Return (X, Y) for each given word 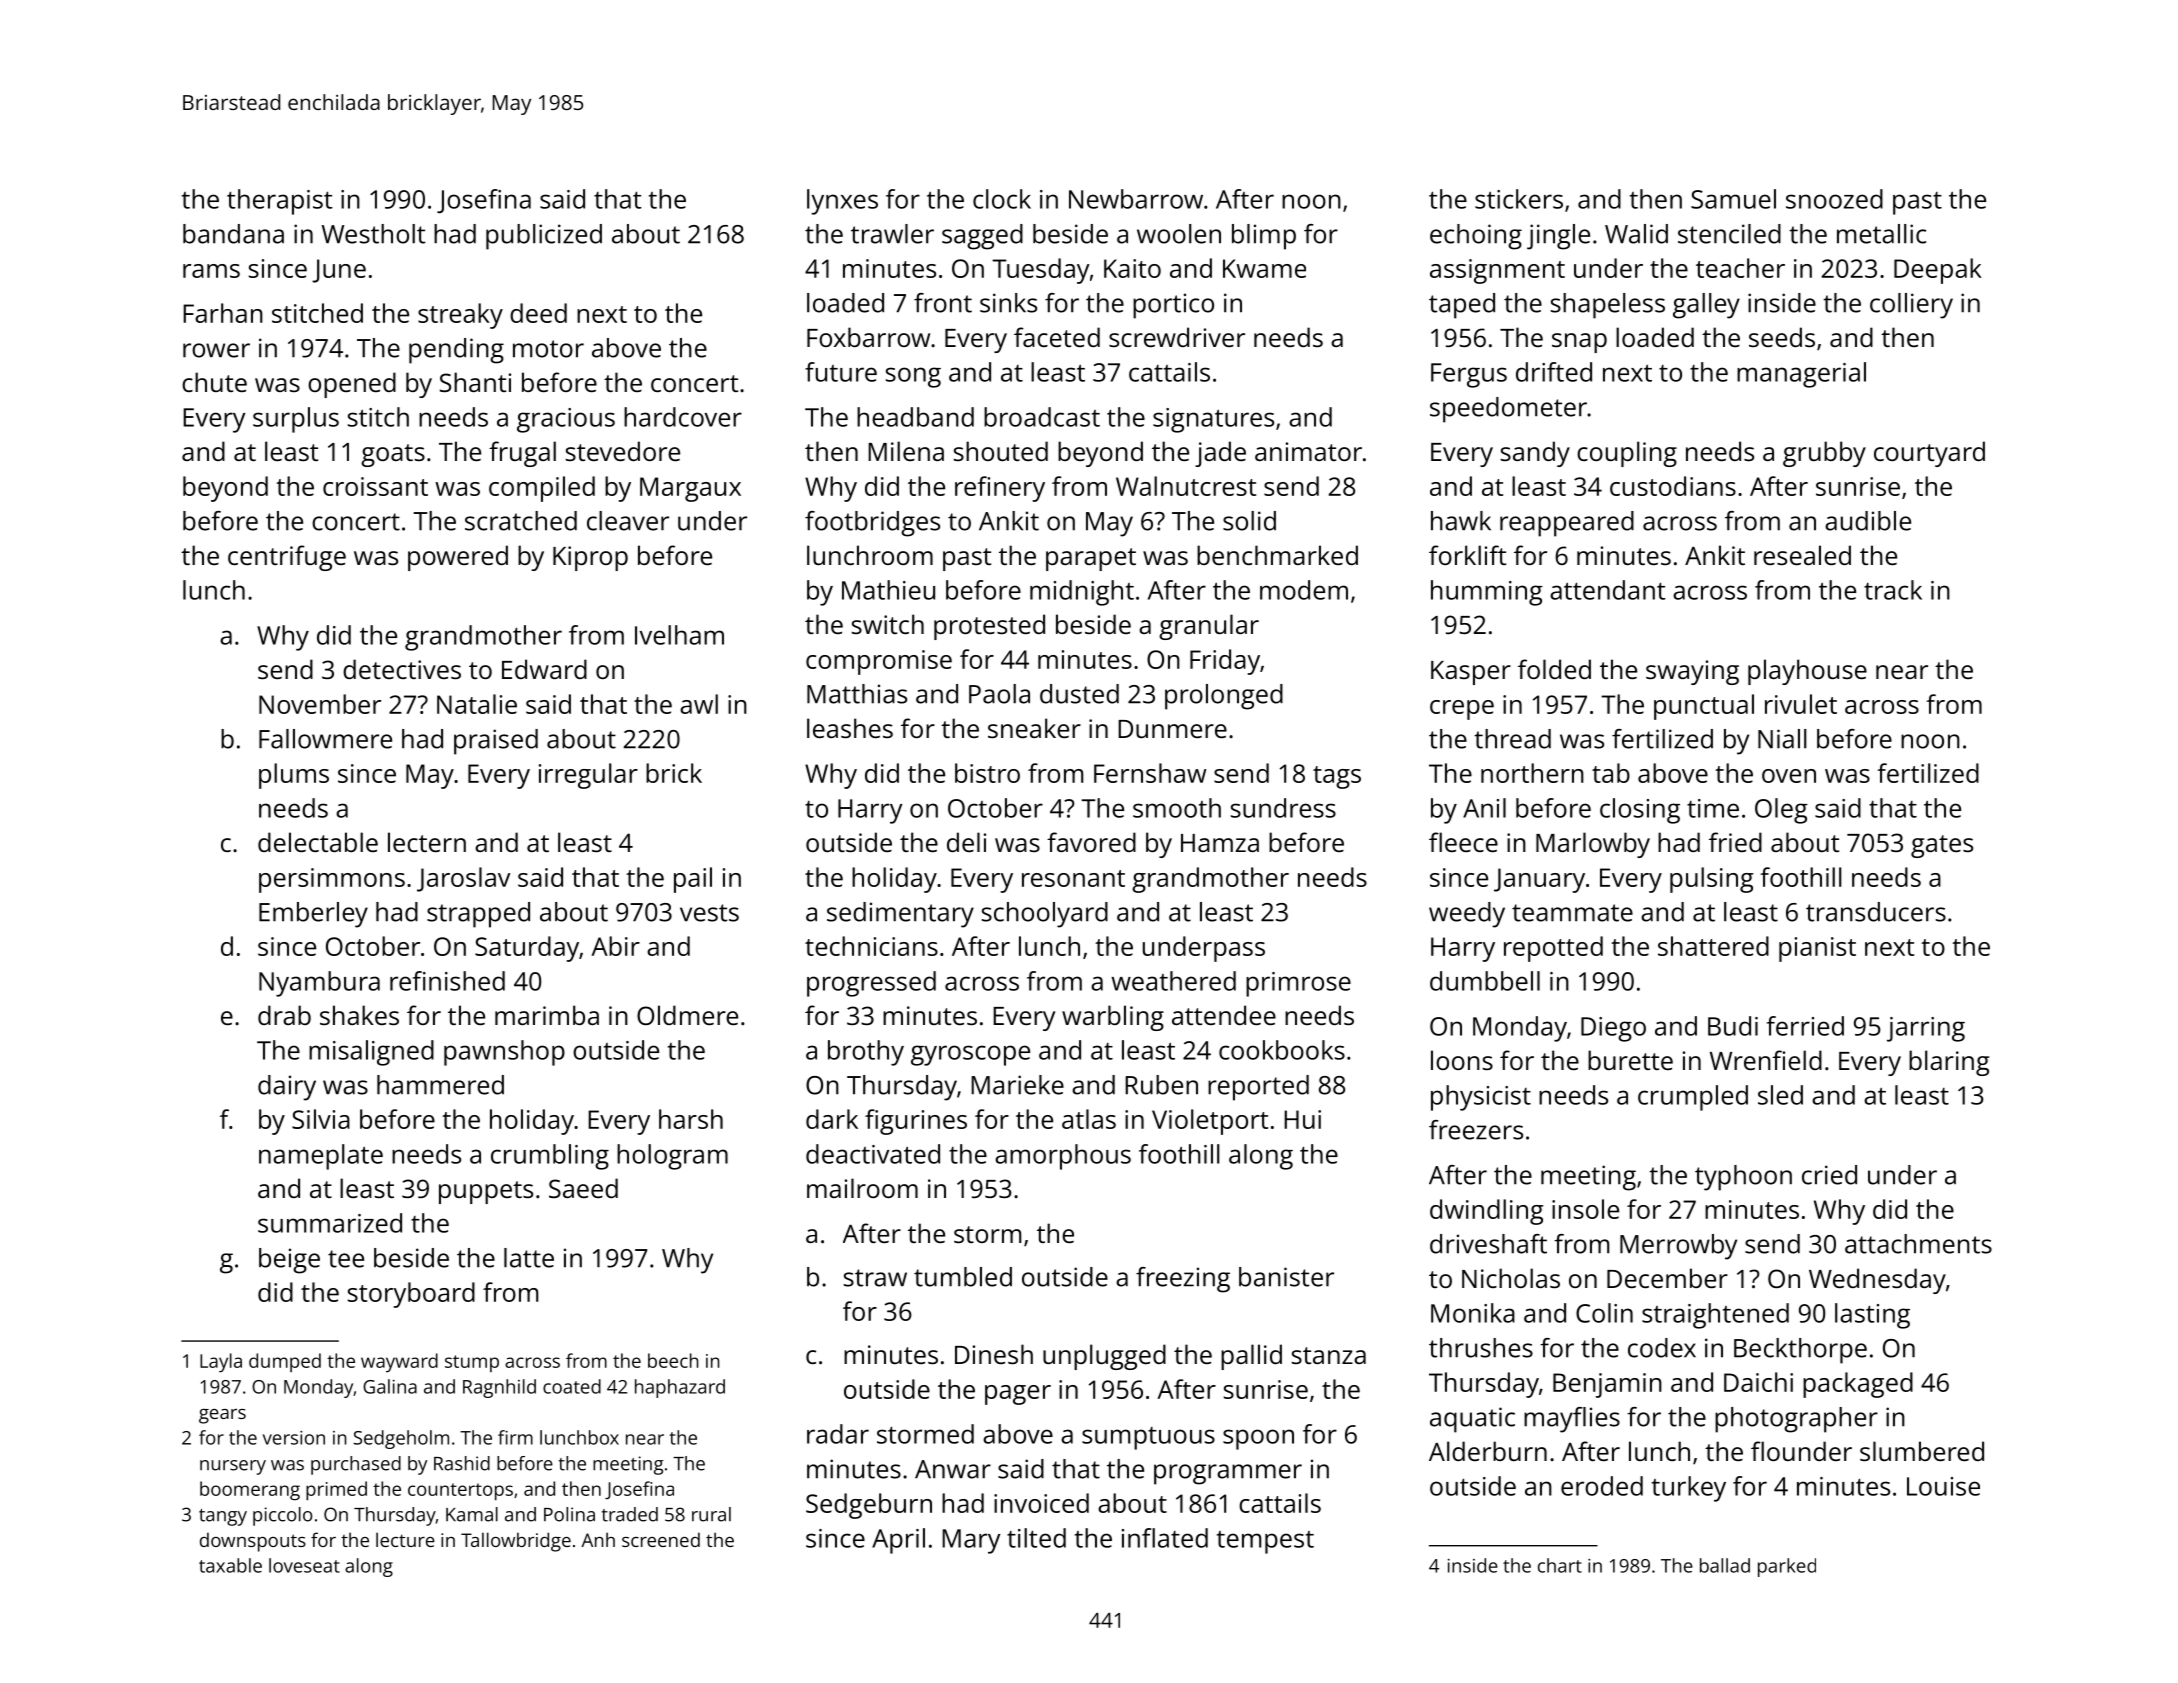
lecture (405, 1539)
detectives (402, 669)
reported (1258, 1088)
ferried (1805, 1026)
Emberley (313, 915)
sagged (982, 237)
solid (1249, 521)
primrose (1298, 984)
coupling (1627, 454)
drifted (1554, 372)
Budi (1733, 1026)
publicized (544, 237)
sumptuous (1148, 1438)
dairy (287, 1088)
